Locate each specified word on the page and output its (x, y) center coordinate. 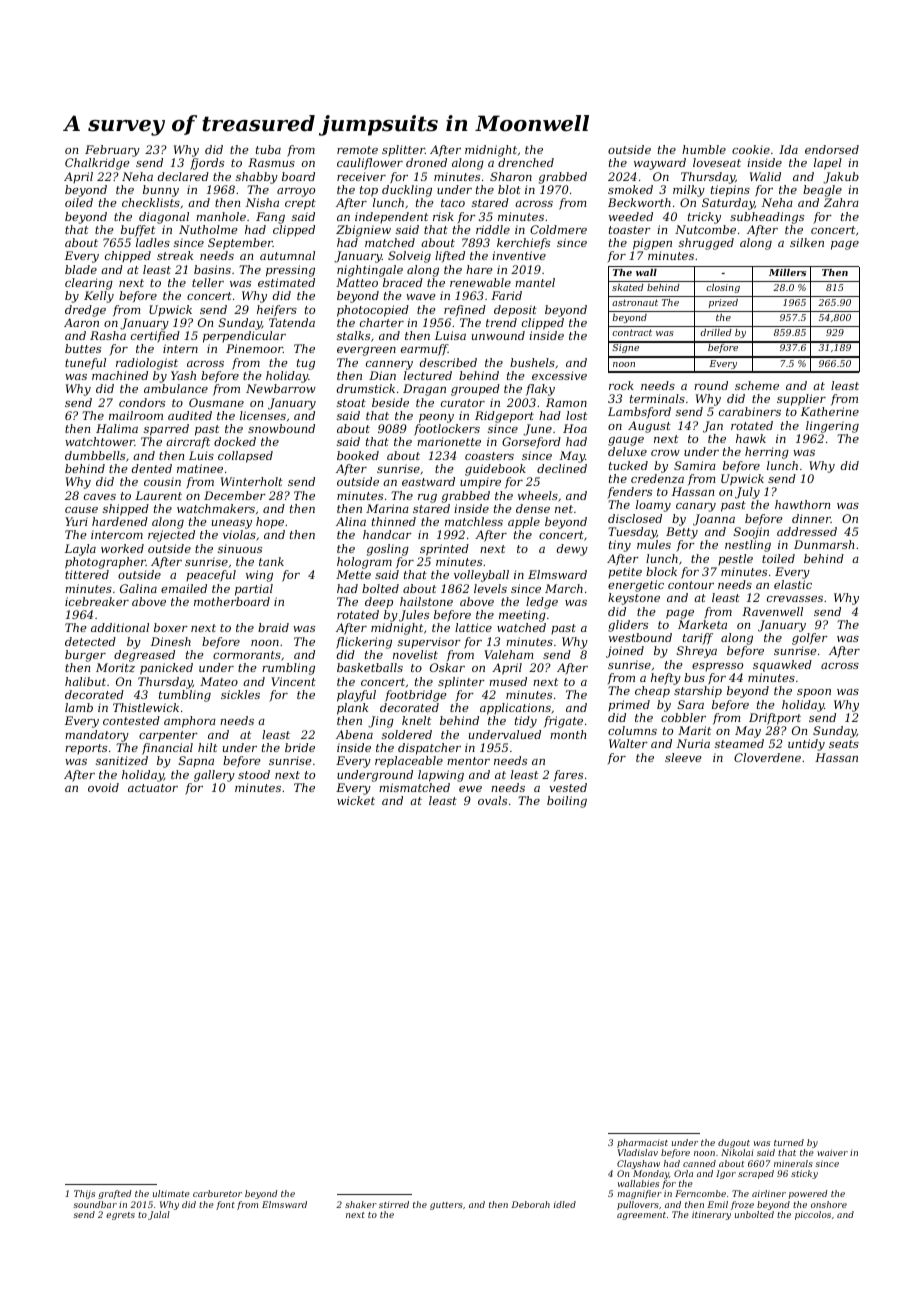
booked (358, 455)
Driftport (775, 719)
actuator (153, 788)
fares (568, 776)
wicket (356, 800)
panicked (166, 669)
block (661, 571)
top (369, 191)
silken (807, 242)
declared (183, 176)
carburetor (217, 1193)
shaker (361, 1204)
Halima (117, 428)
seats (844, 744)
